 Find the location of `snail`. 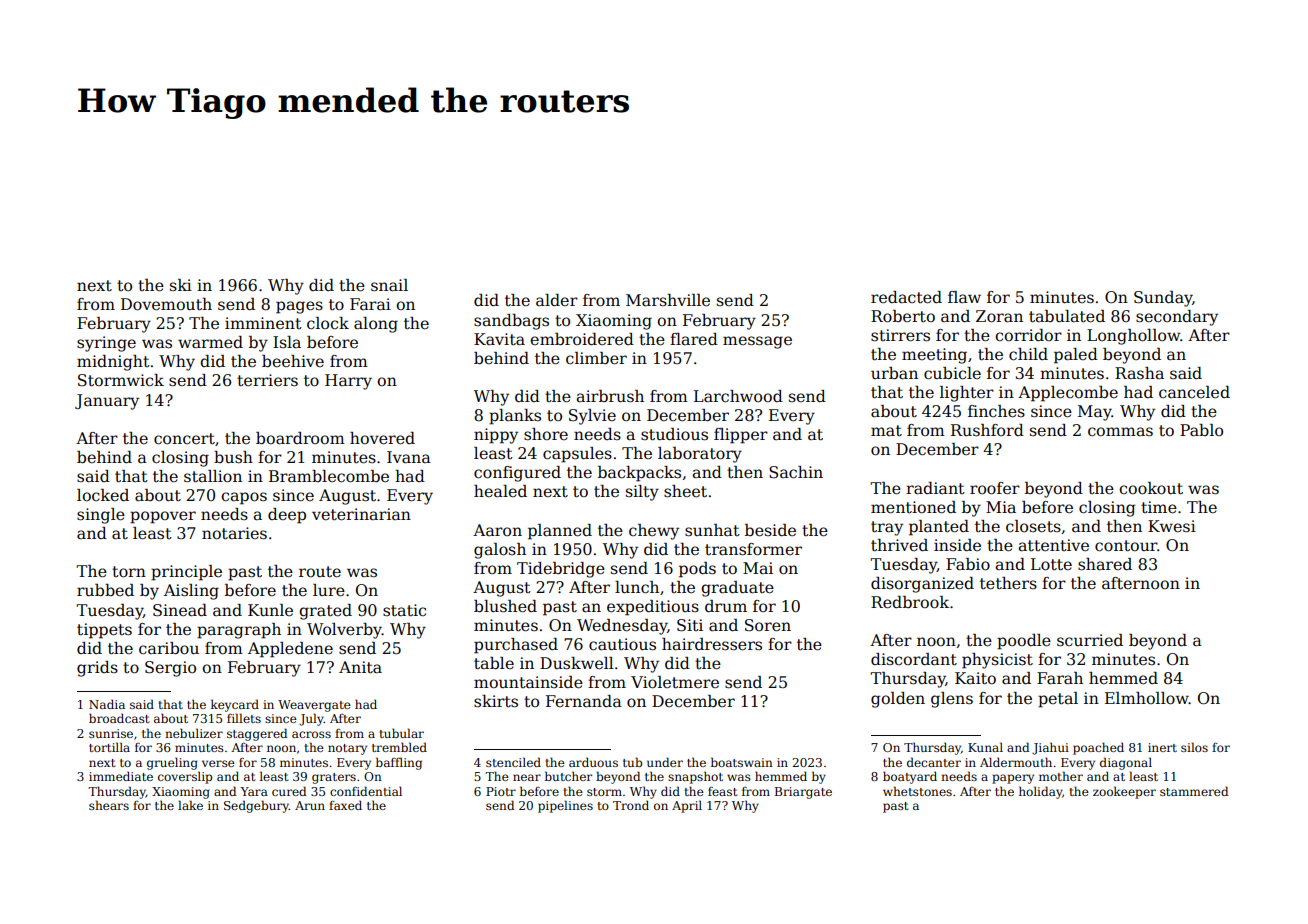

snail is located at coordinates (389, 285).
